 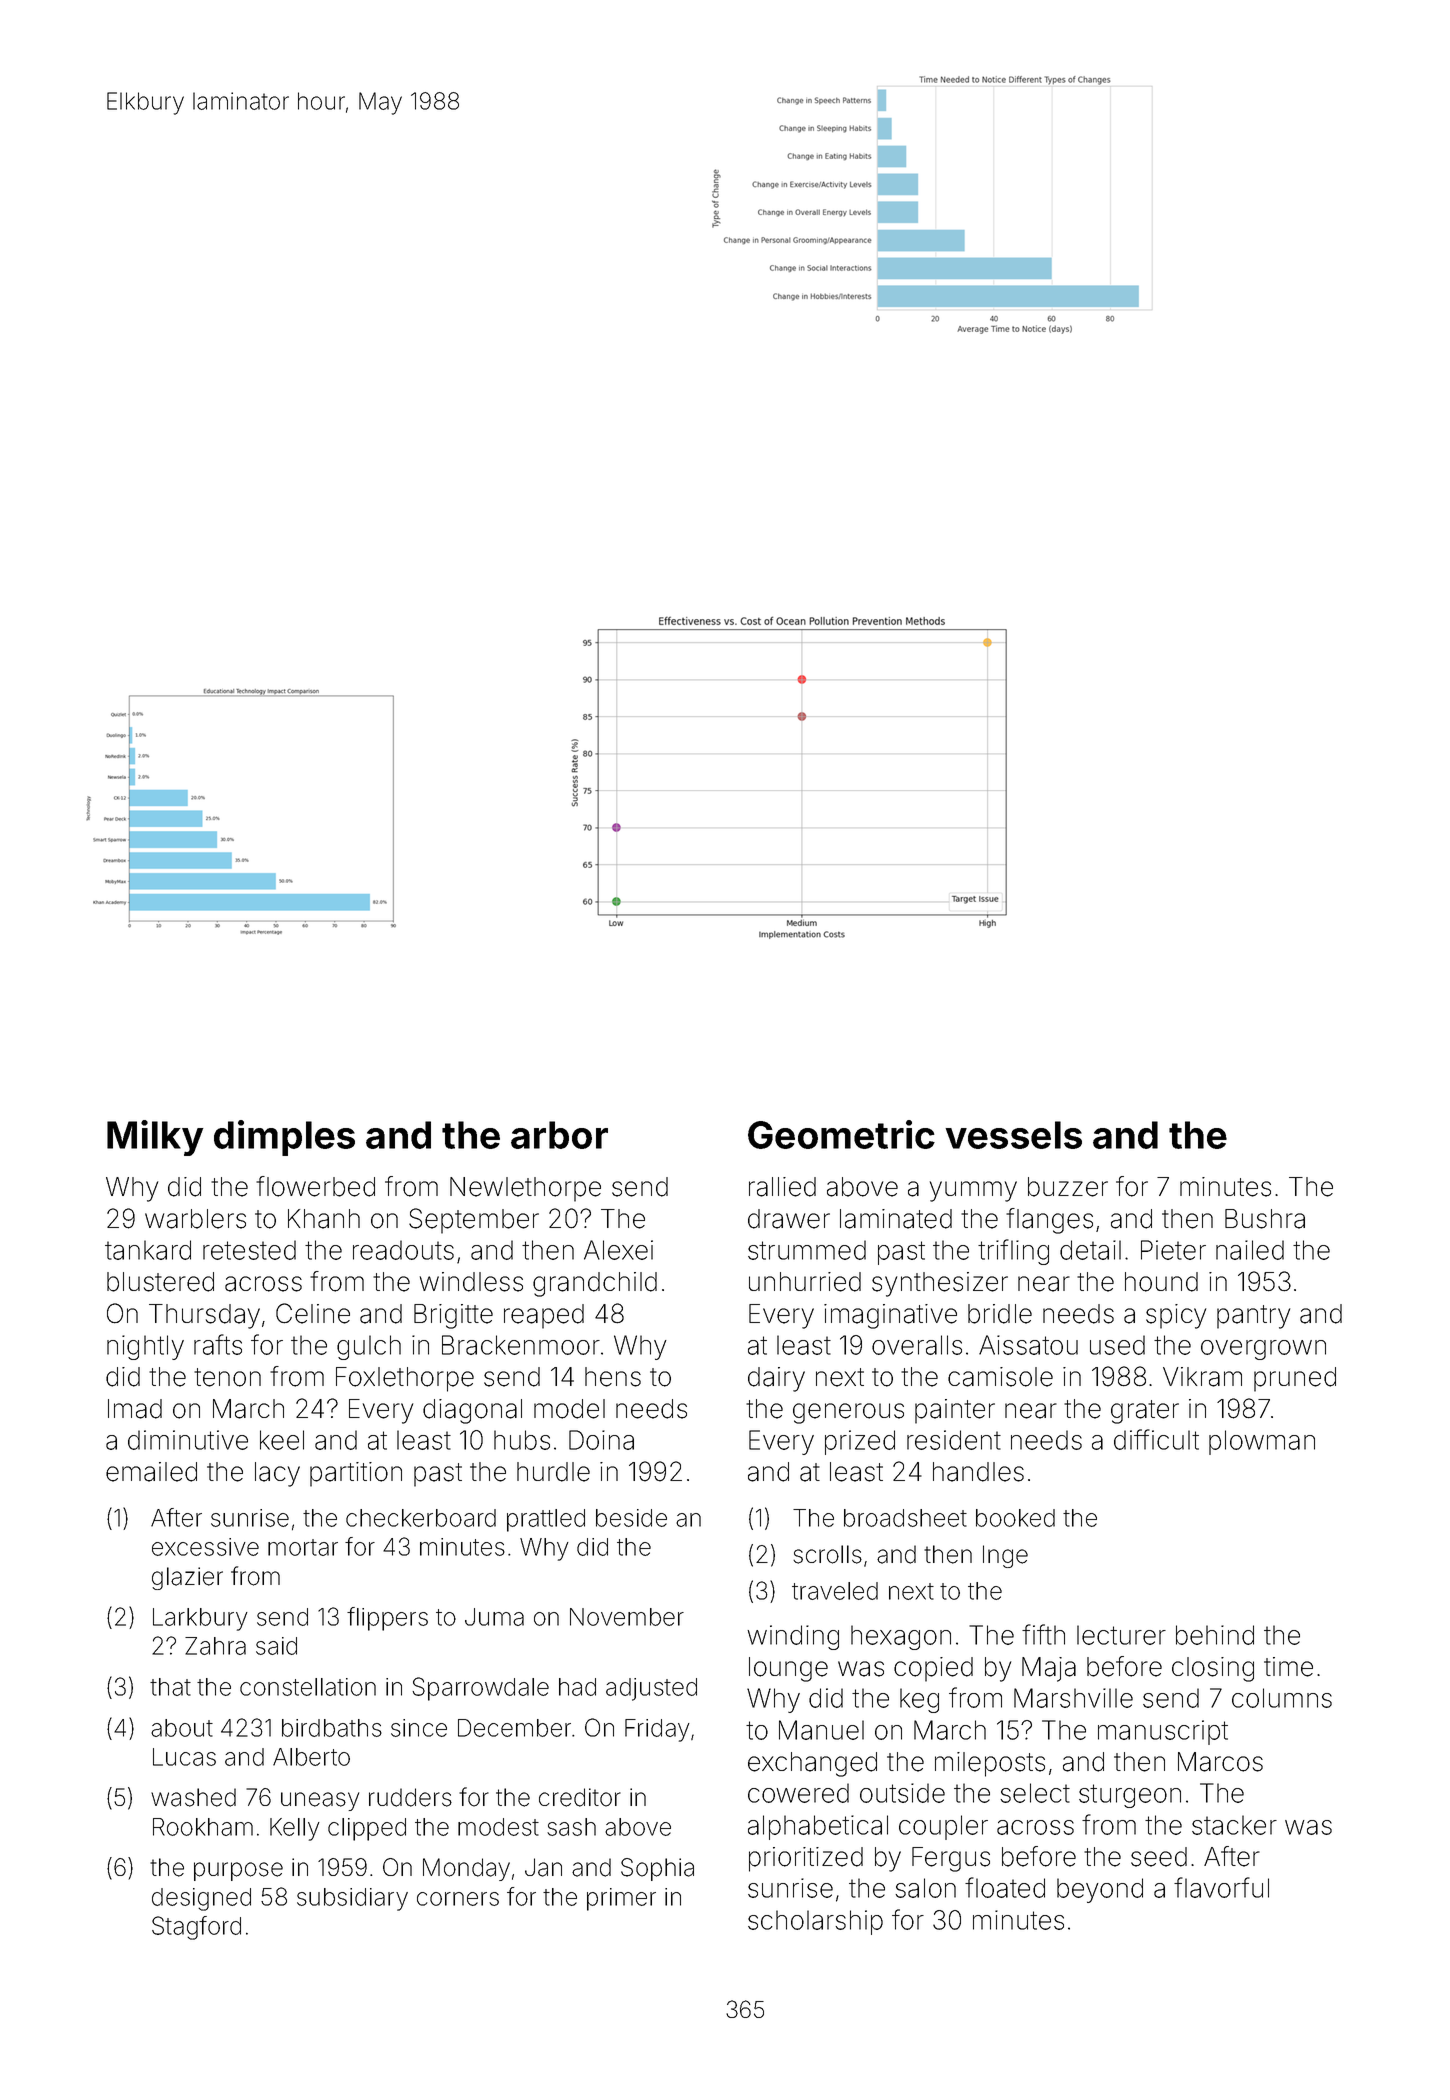 What do you see at coordinates (151, 1472) in the image?
I see `emailed` at bounding box center [151, 1472].
